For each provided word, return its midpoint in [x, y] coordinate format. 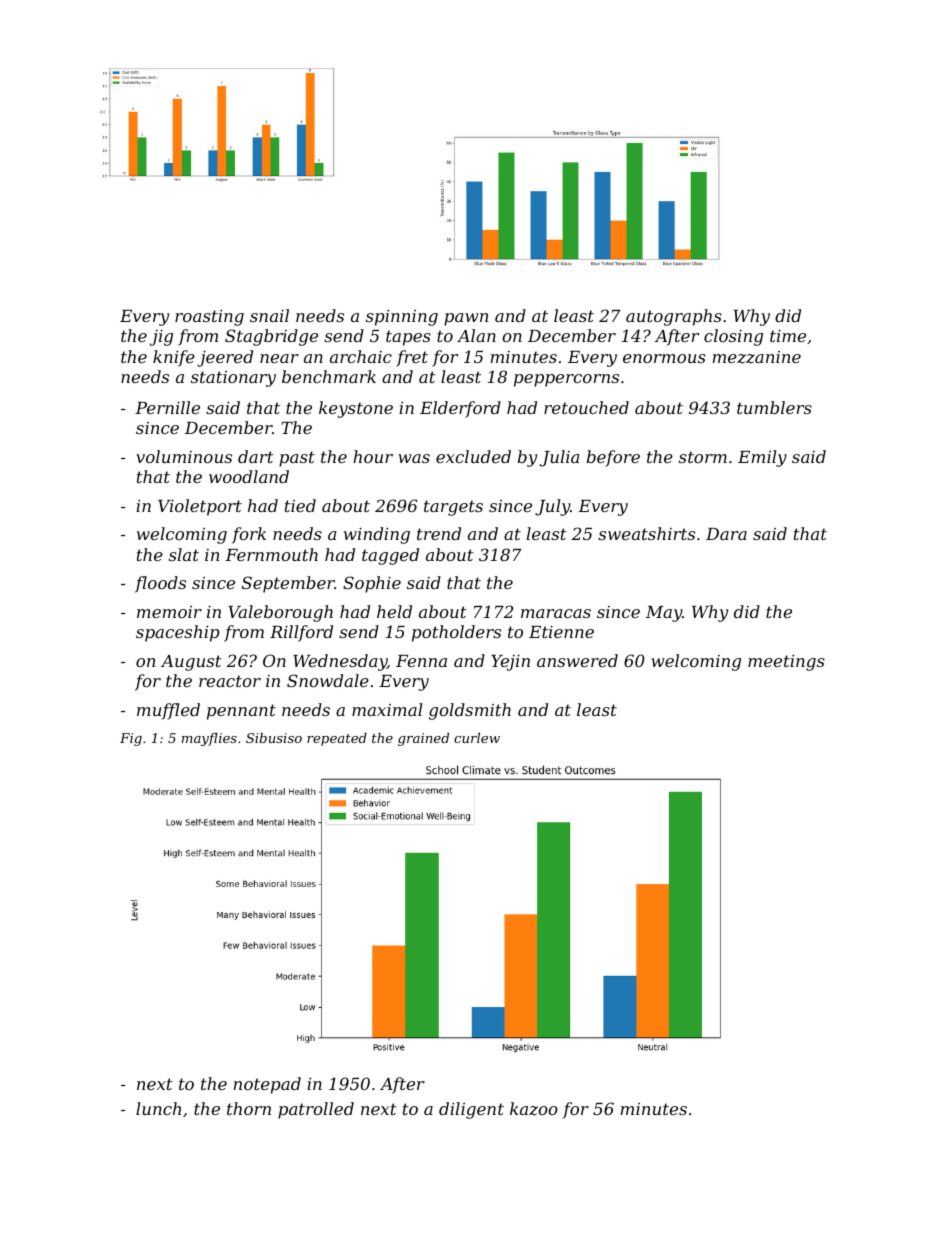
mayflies [209, 739]
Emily [762, 458]
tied [300, 505]
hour [373, 456]
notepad [267, 1085]
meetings [786, 662]
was [414, 458]
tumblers [774, 407]
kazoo [534, 1109]
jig [161, 338]
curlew [477, 738]
